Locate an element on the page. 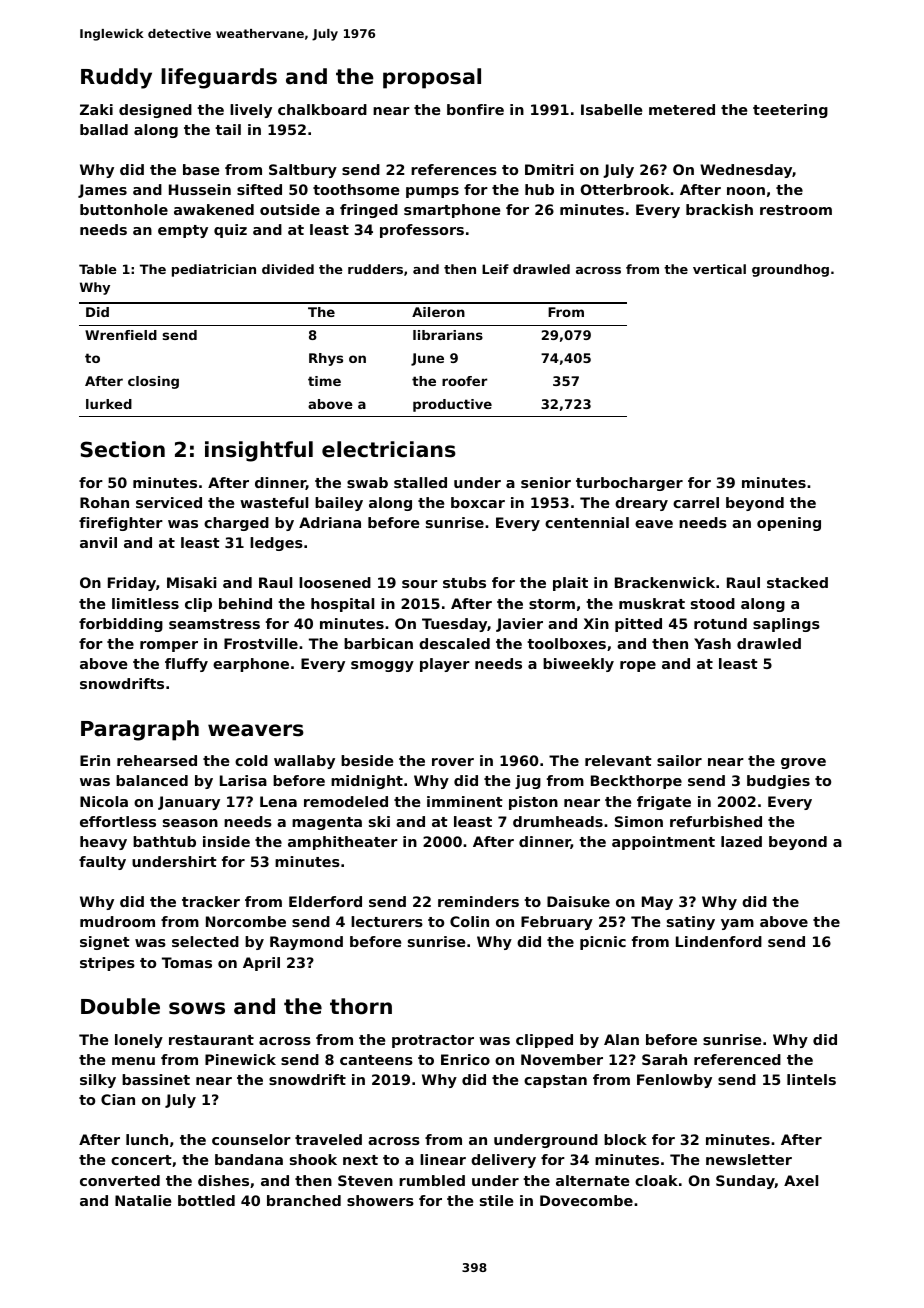  productive is located at coordinates (452, 405).
